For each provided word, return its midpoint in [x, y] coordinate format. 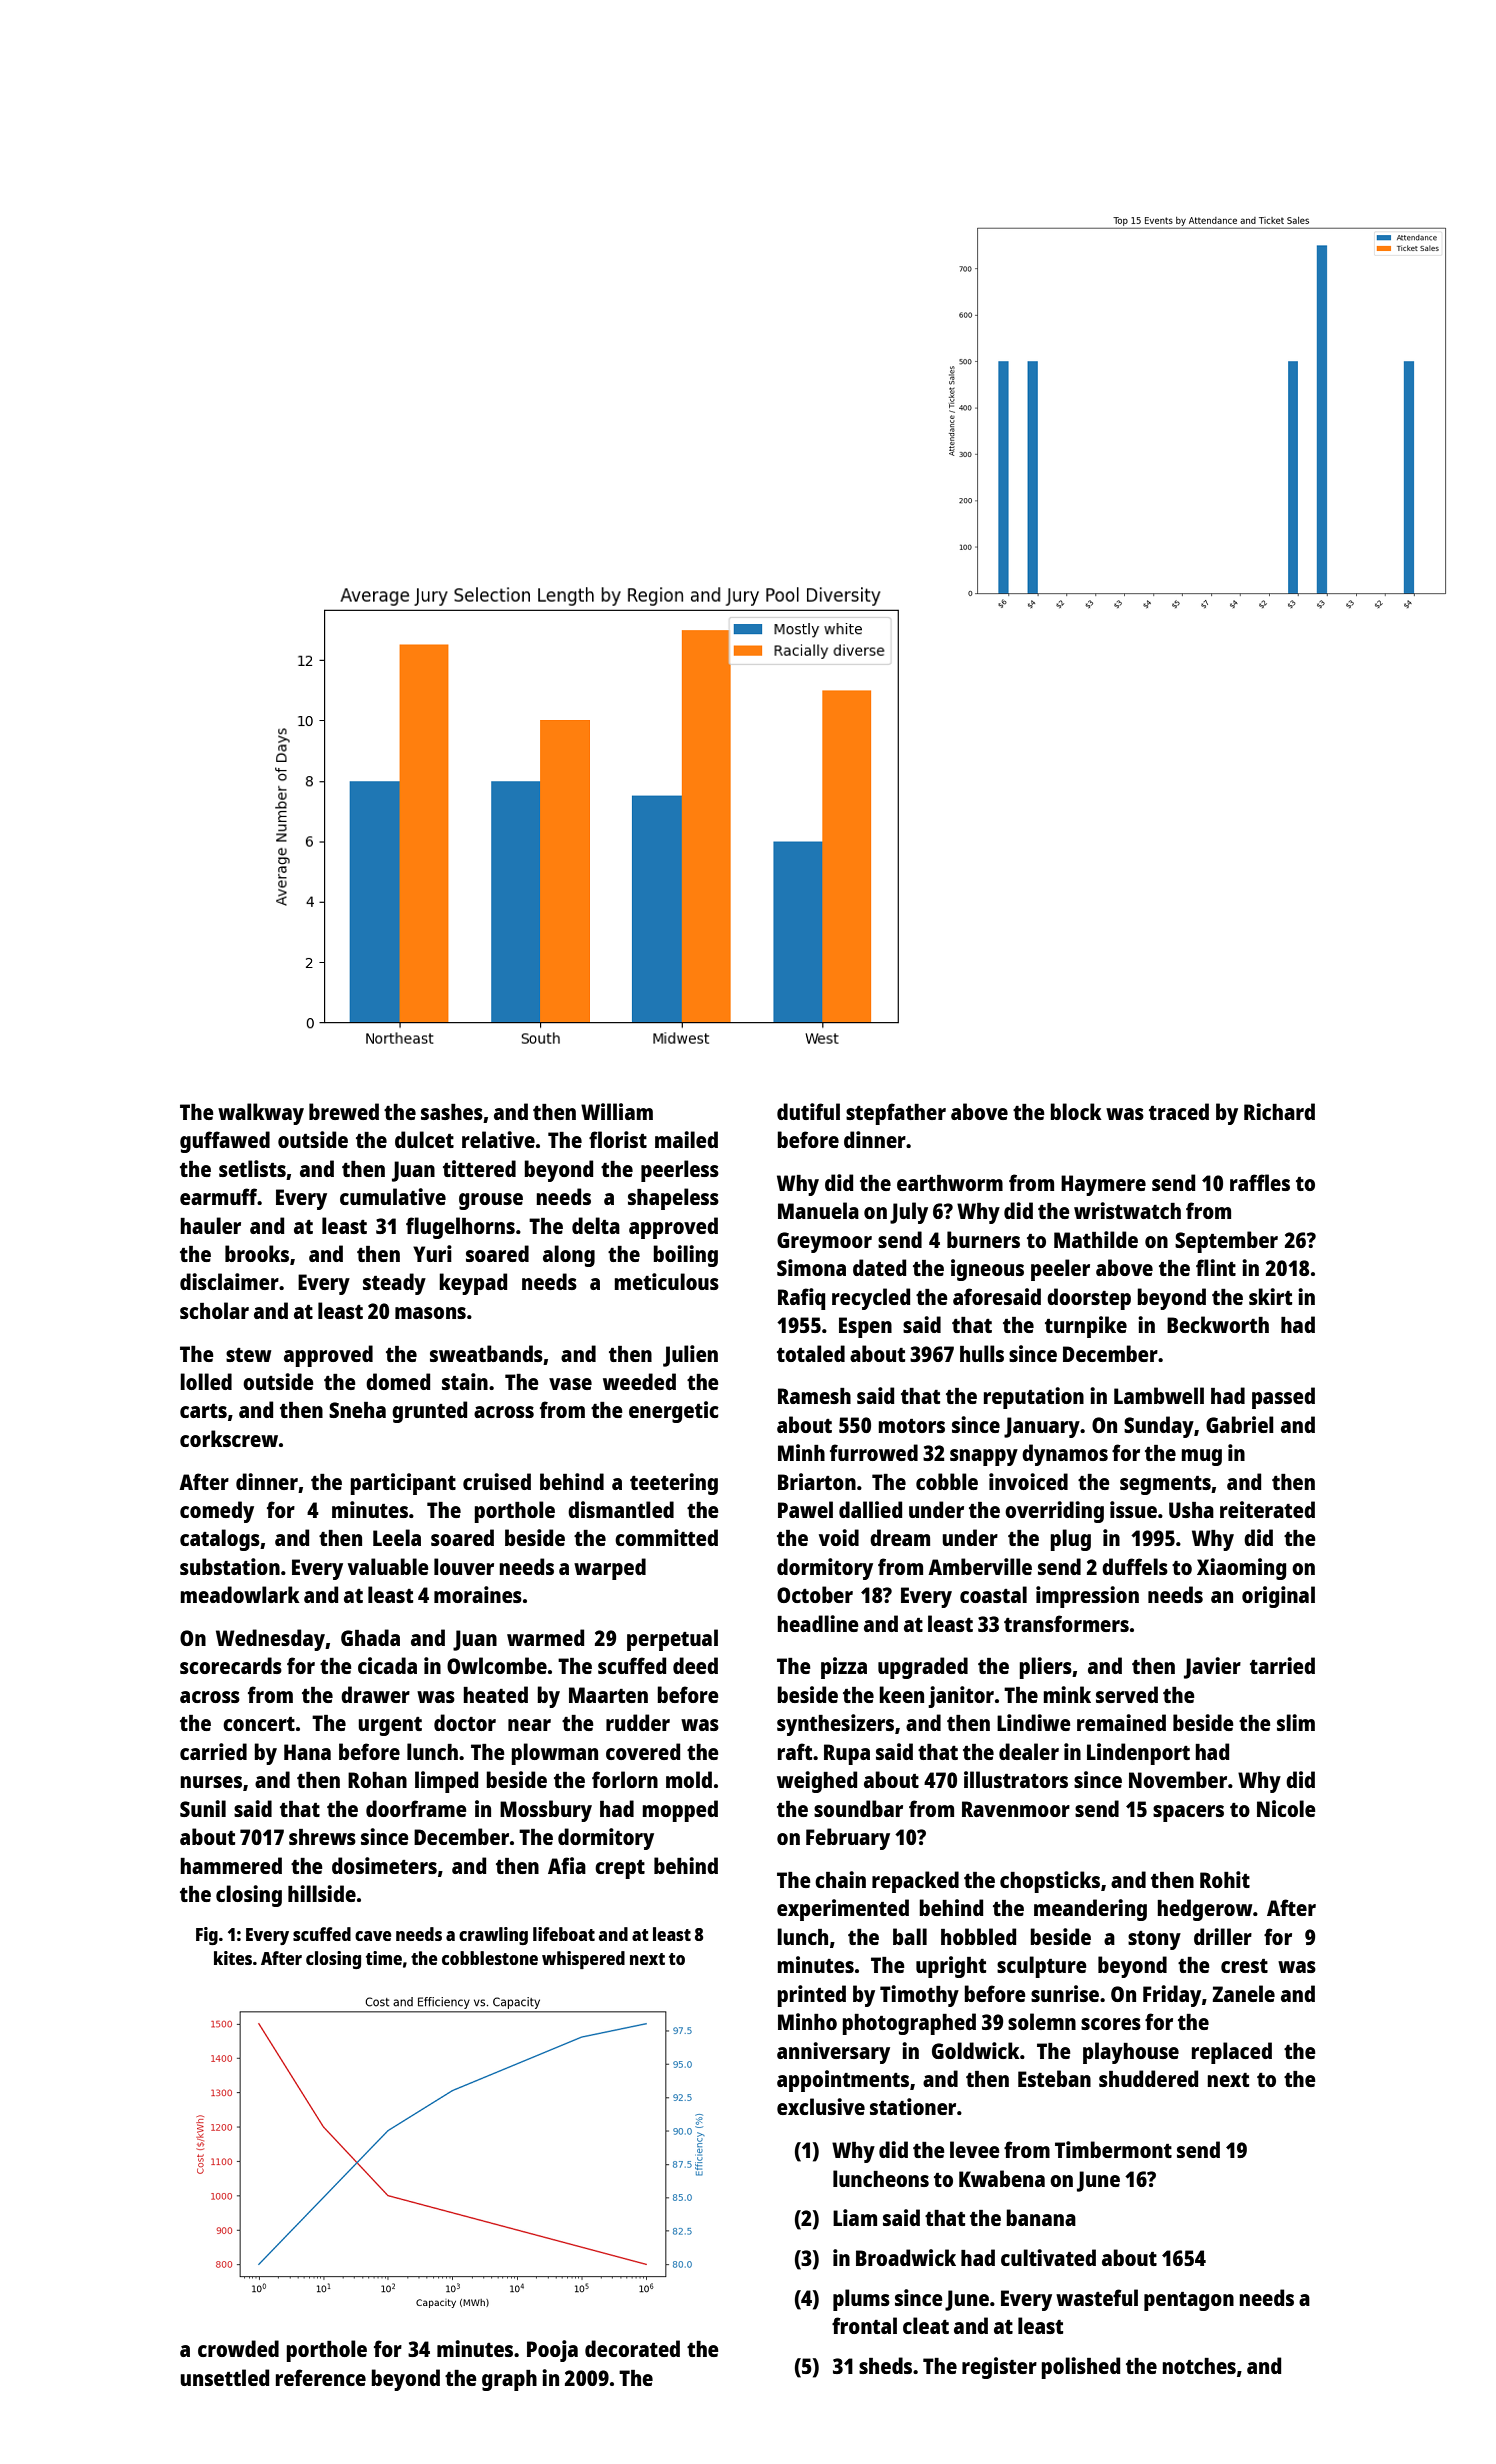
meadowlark [240, 1594]
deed [695, 1665]
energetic [674, 1412]
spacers [1188, 1813]
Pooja [552, 2351]
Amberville [980, 1566]
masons [430, 1313]
